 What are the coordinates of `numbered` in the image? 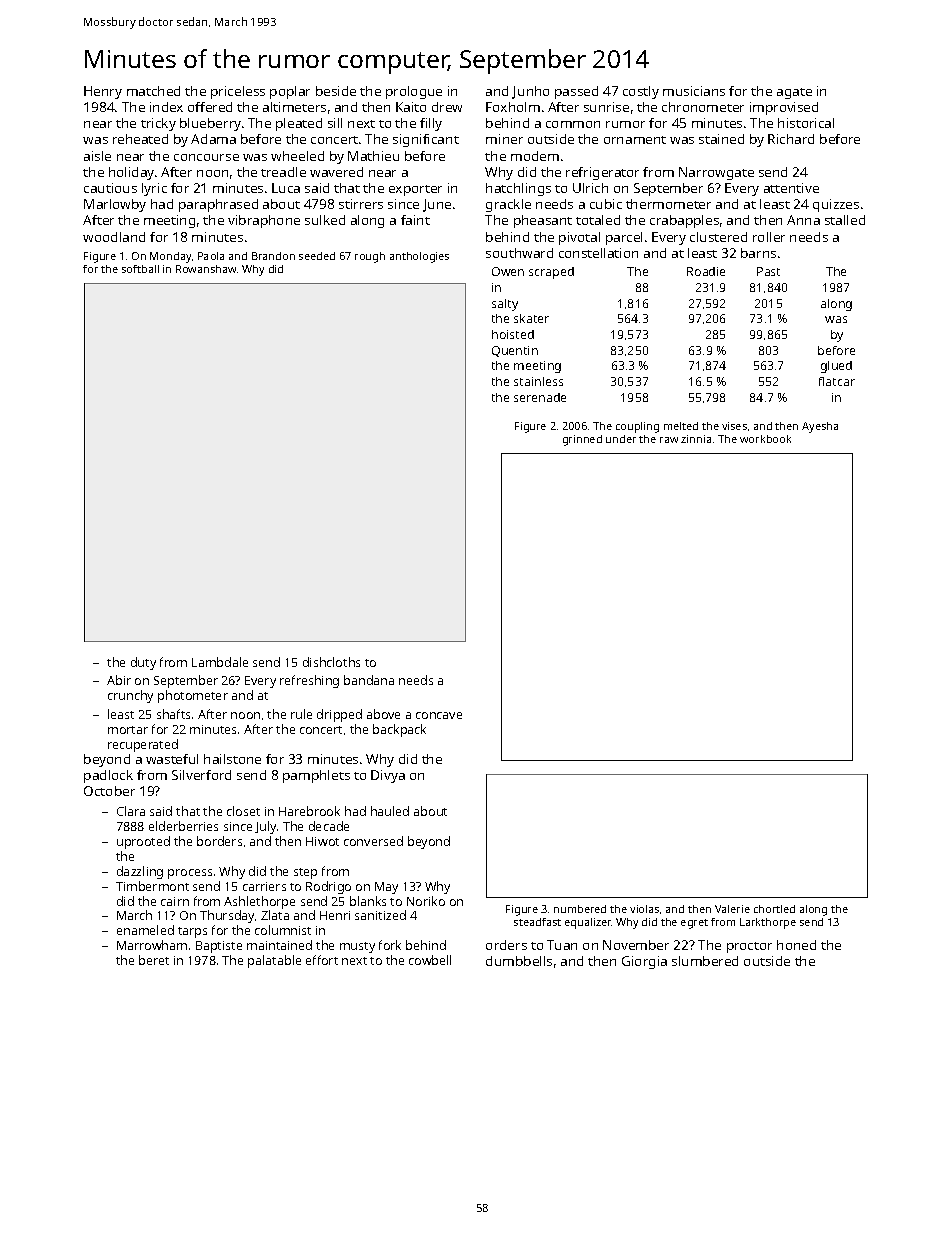 It's located at (580, 909).
